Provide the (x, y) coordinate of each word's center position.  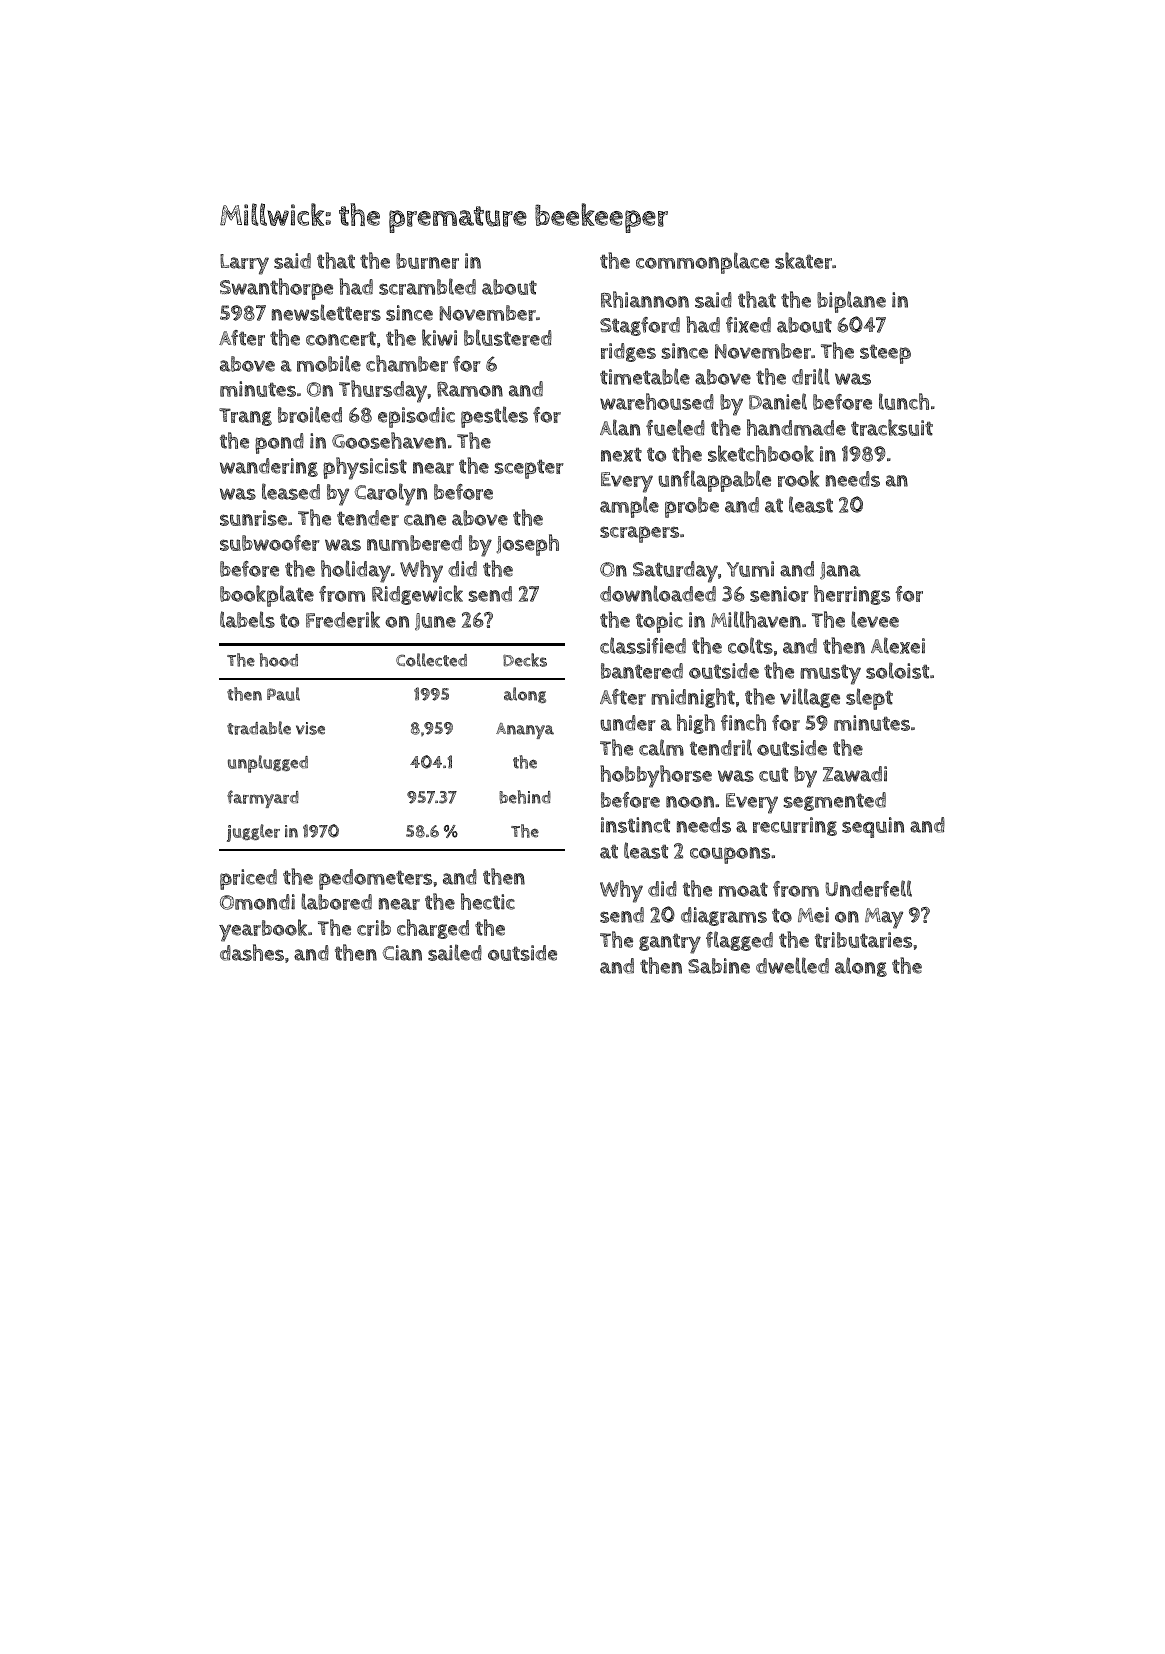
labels (247, 619)
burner (427, 261)
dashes (252, 952)
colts (750, 645)
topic (659, 622)
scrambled (427, 286)
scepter (529, 469)
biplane (851, 302)
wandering (269, 467)
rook (798, 478)
